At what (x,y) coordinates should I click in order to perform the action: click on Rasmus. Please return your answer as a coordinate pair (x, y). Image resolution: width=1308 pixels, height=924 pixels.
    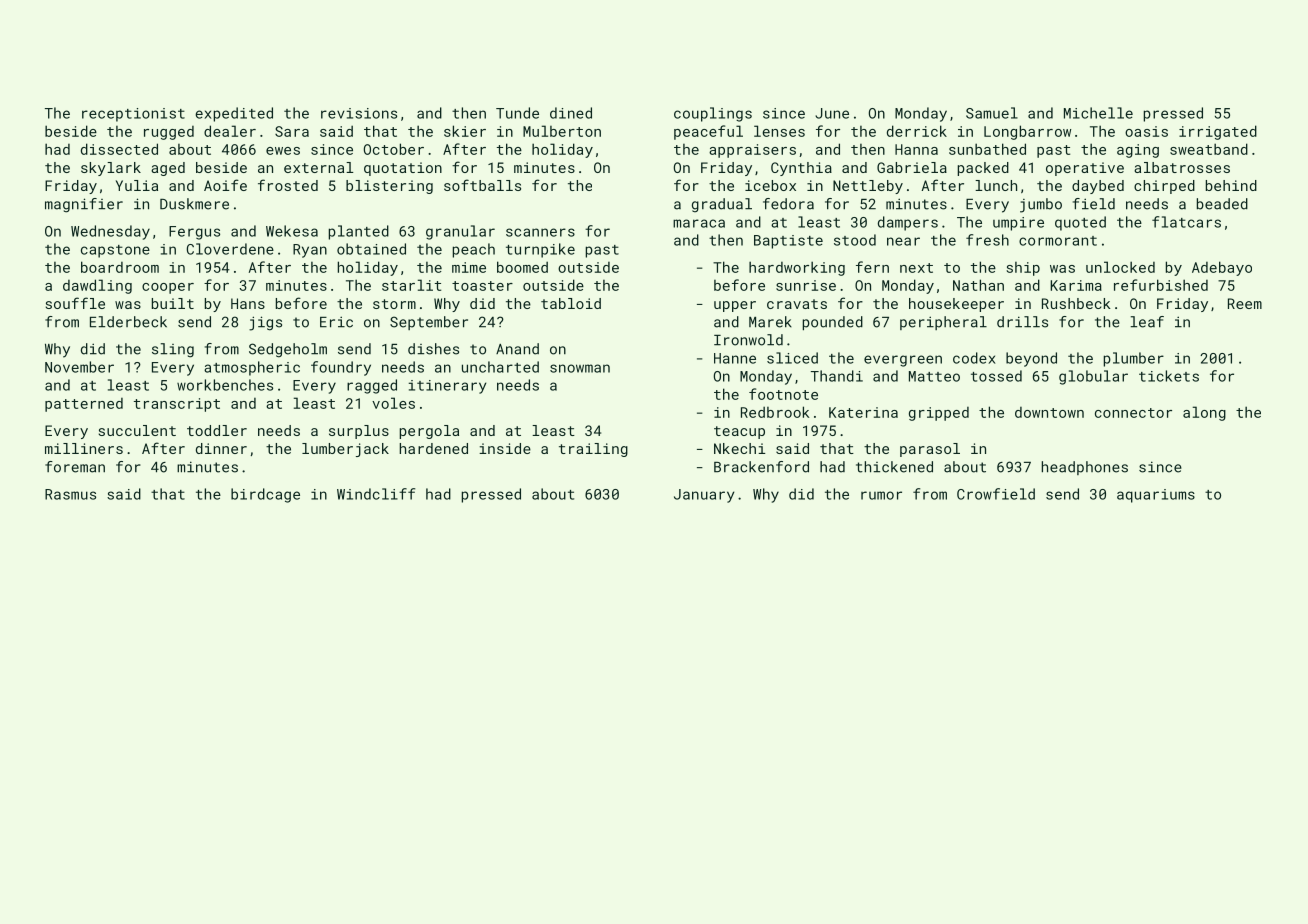
    Looking at the image, I should click on (70, 494).
